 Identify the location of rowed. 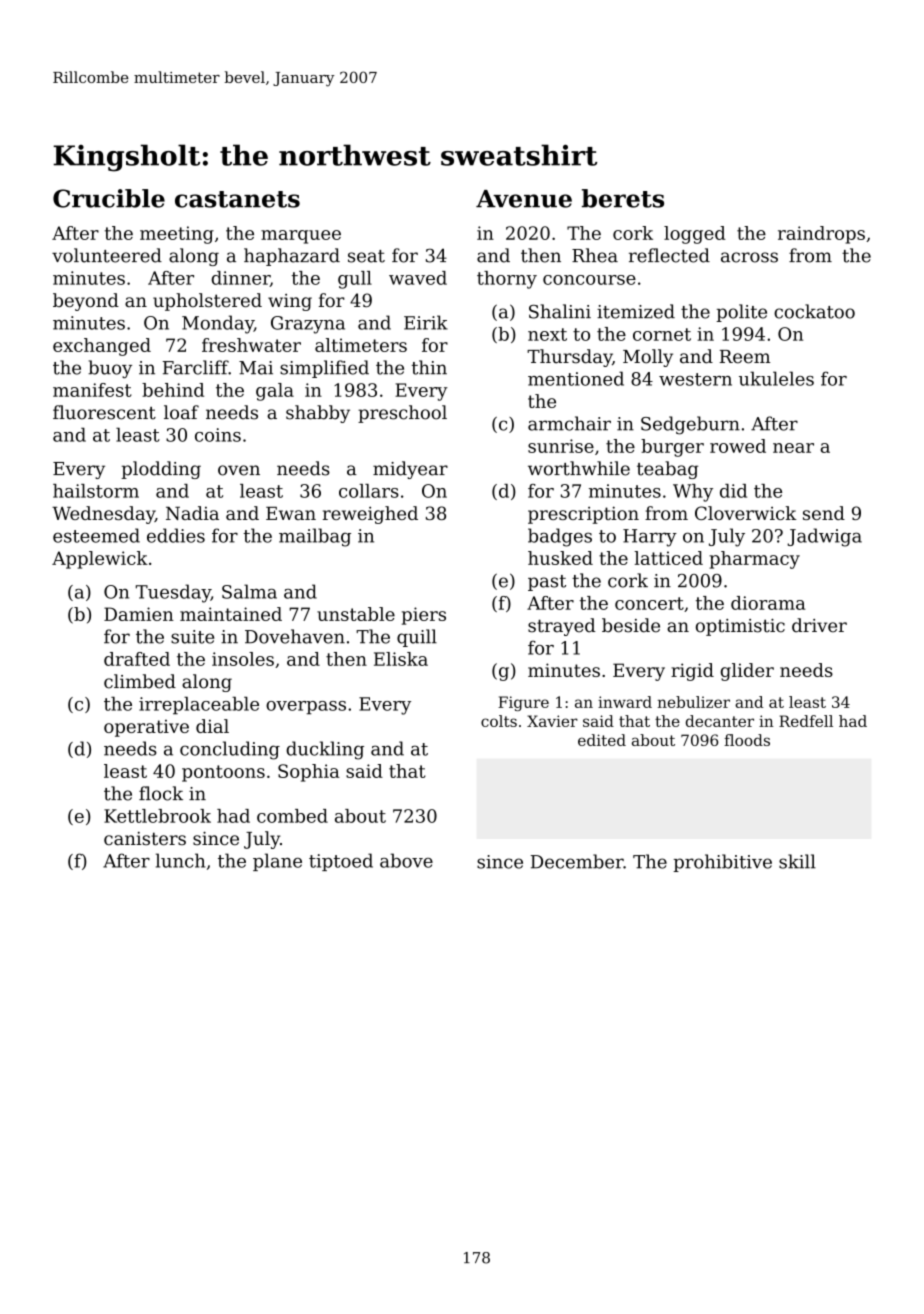
(738, 446).
